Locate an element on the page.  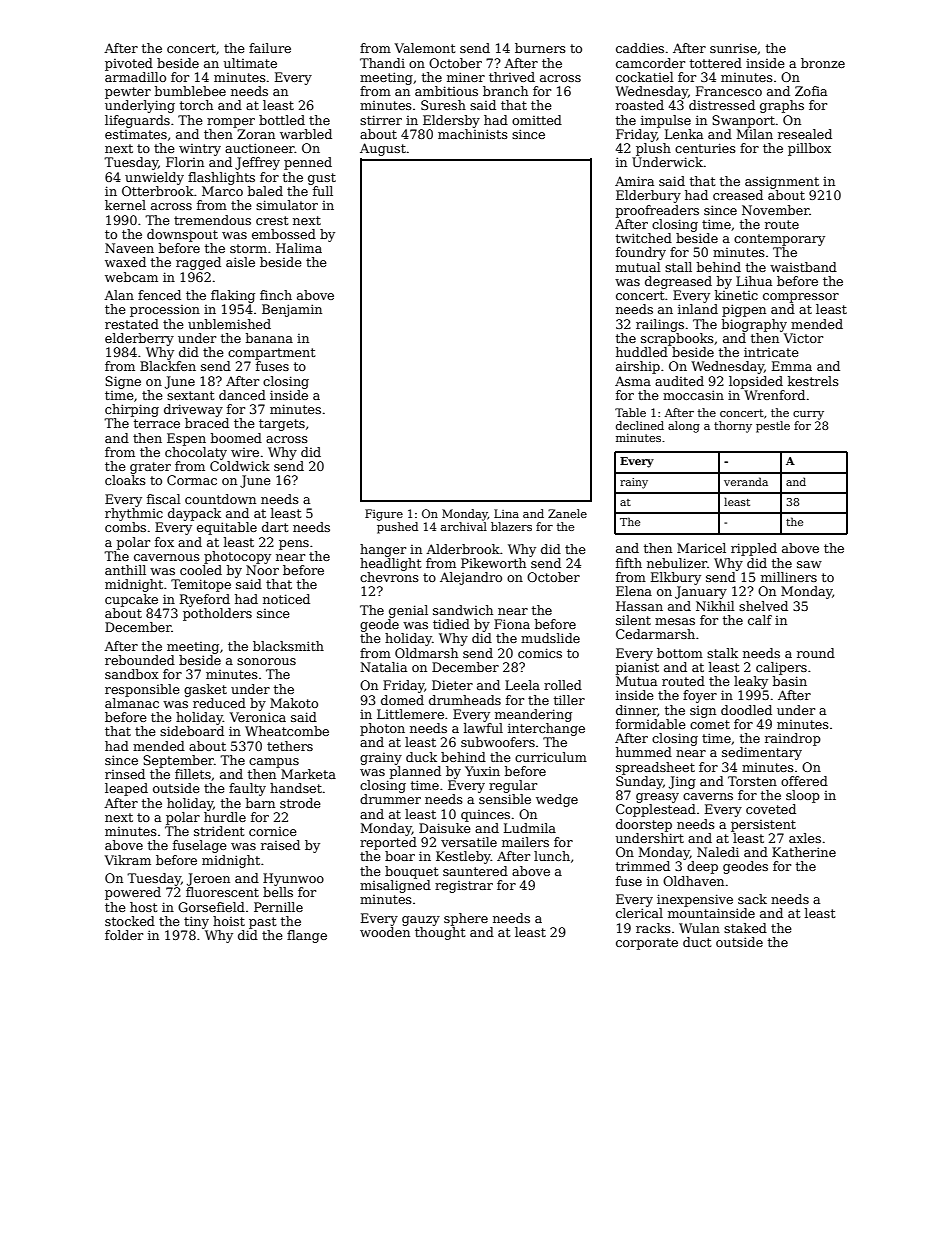
shelved is located at coordinates (763, 606).
